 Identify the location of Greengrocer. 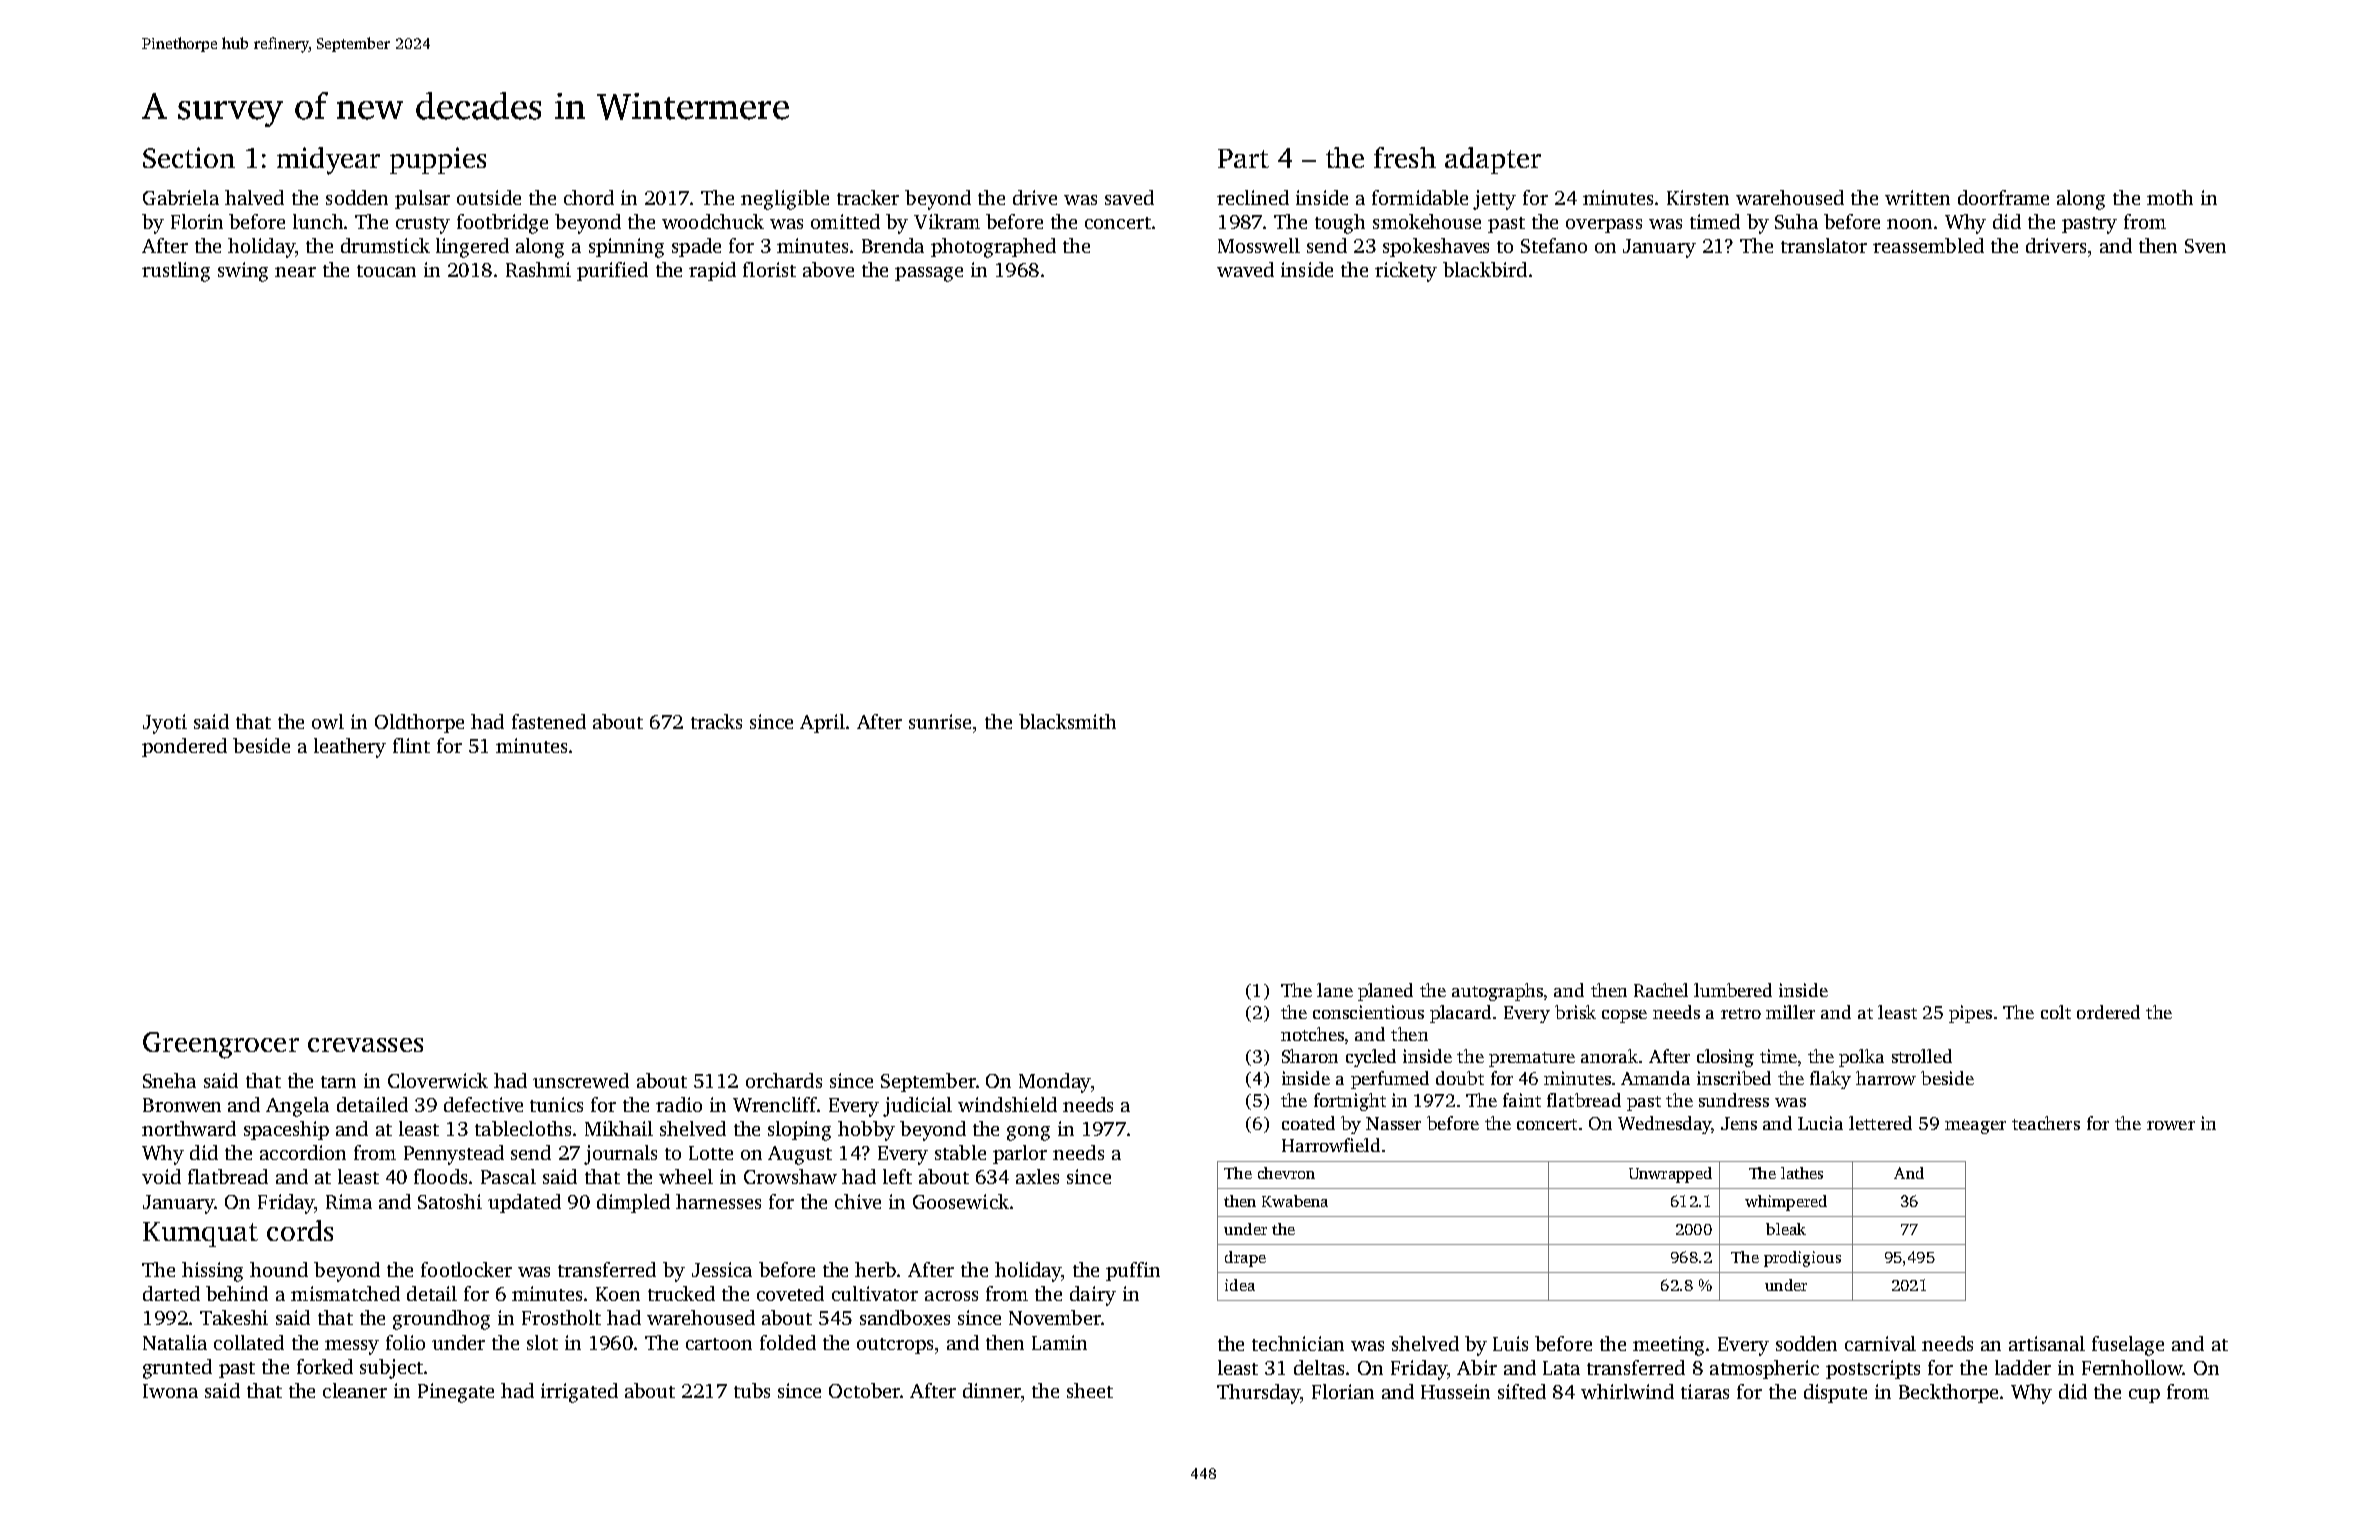
(221, 1045).
